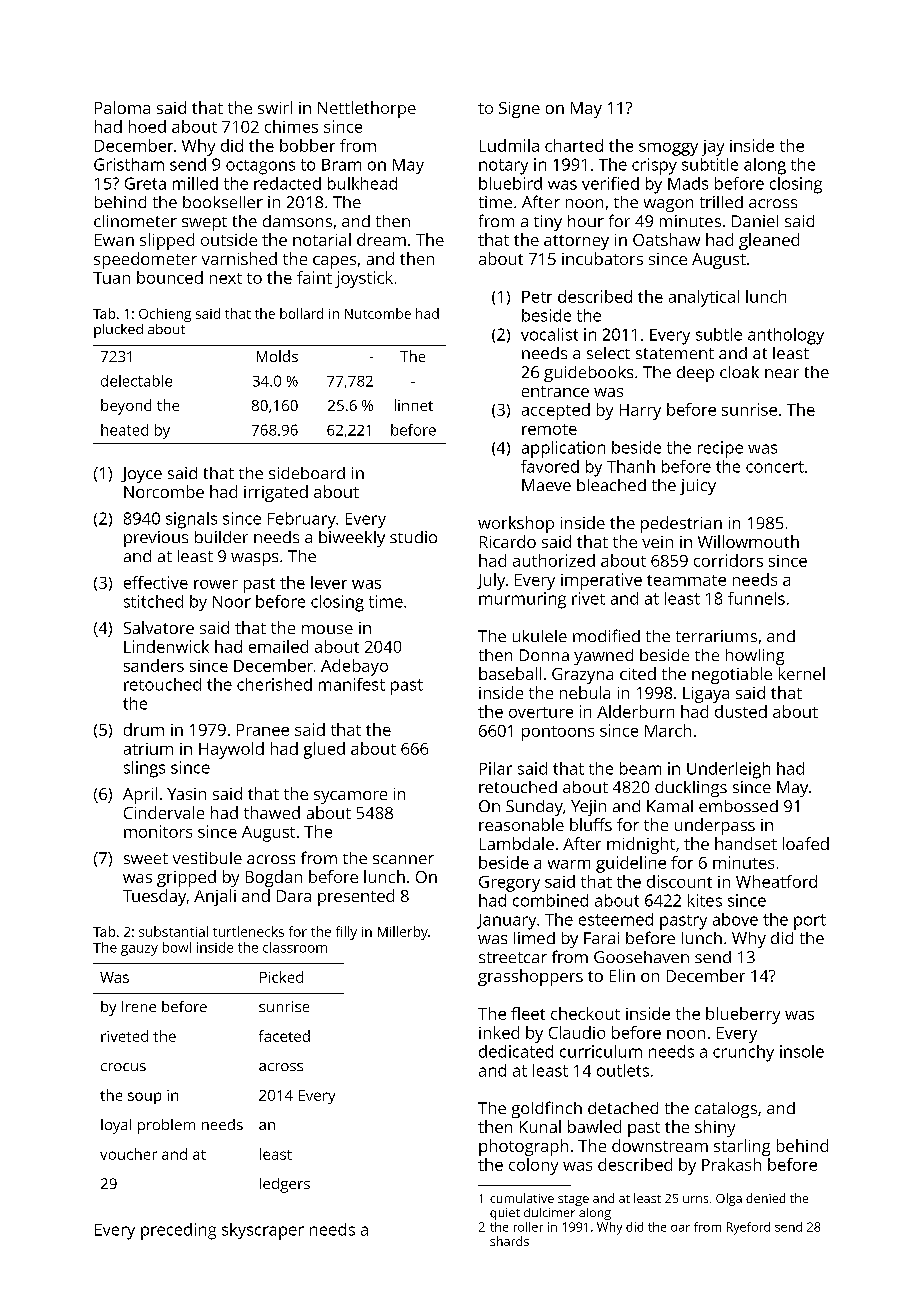 This page has width=924, height=1308. What do you see at coordinates (178, 1231) in the page?
I see `preceding` at bounding box center [178, 1231].
